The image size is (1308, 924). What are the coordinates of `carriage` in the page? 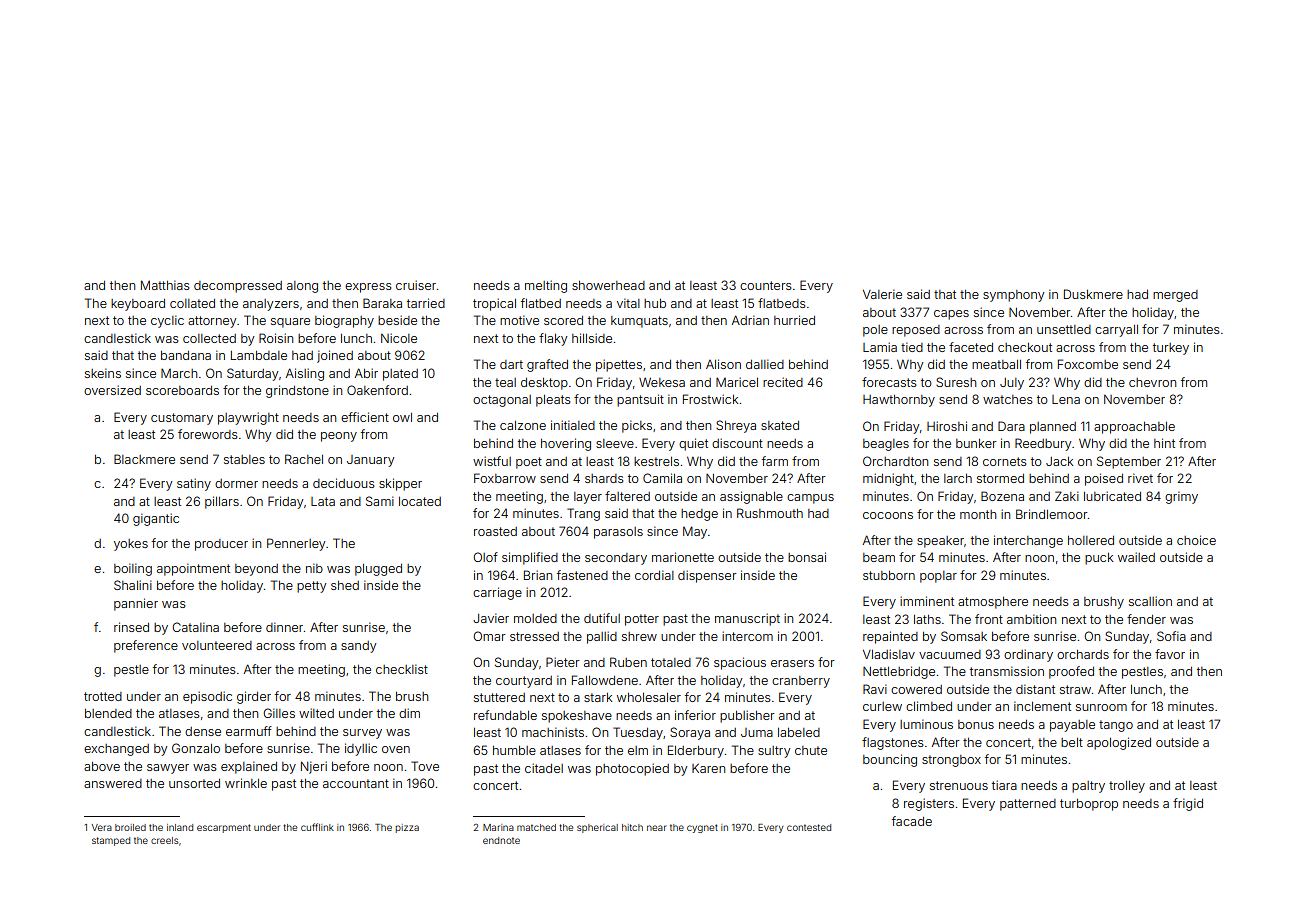 It's located at (497, 593).
